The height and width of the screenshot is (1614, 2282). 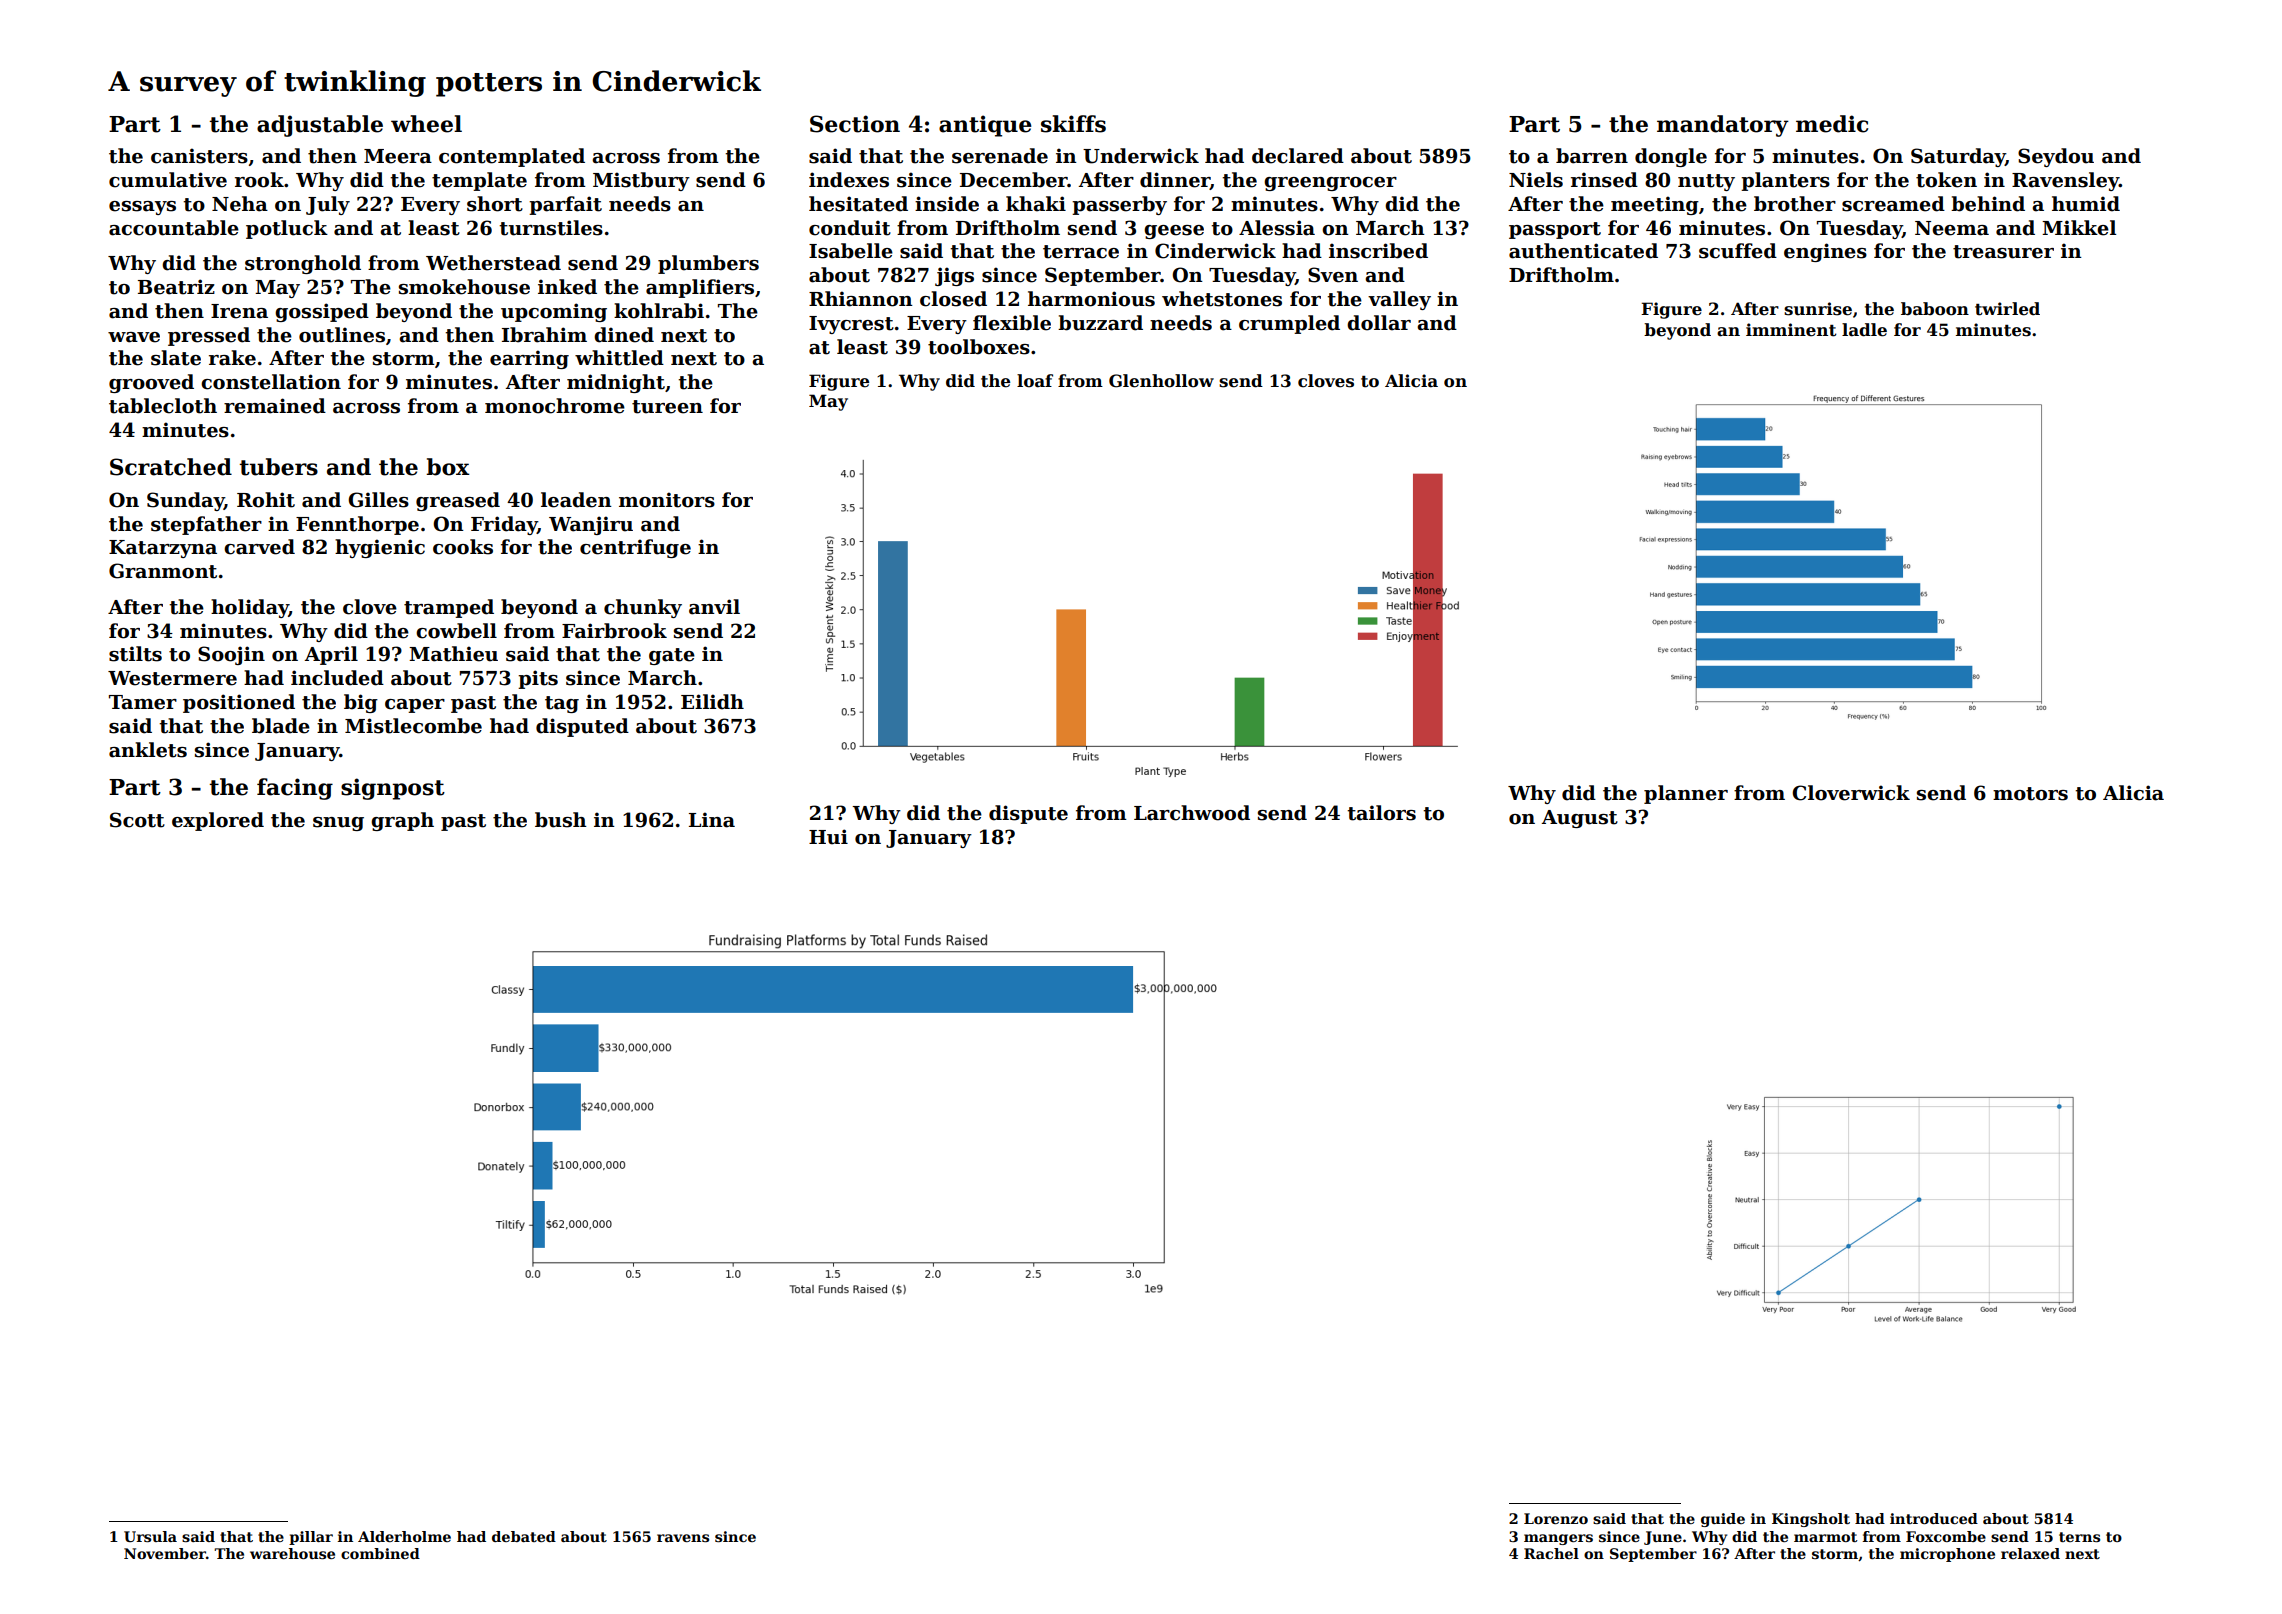 What do you see at coordinates (1686, 794) in the screenshot?
I see `planner` at bounding box center [1686, 794].
